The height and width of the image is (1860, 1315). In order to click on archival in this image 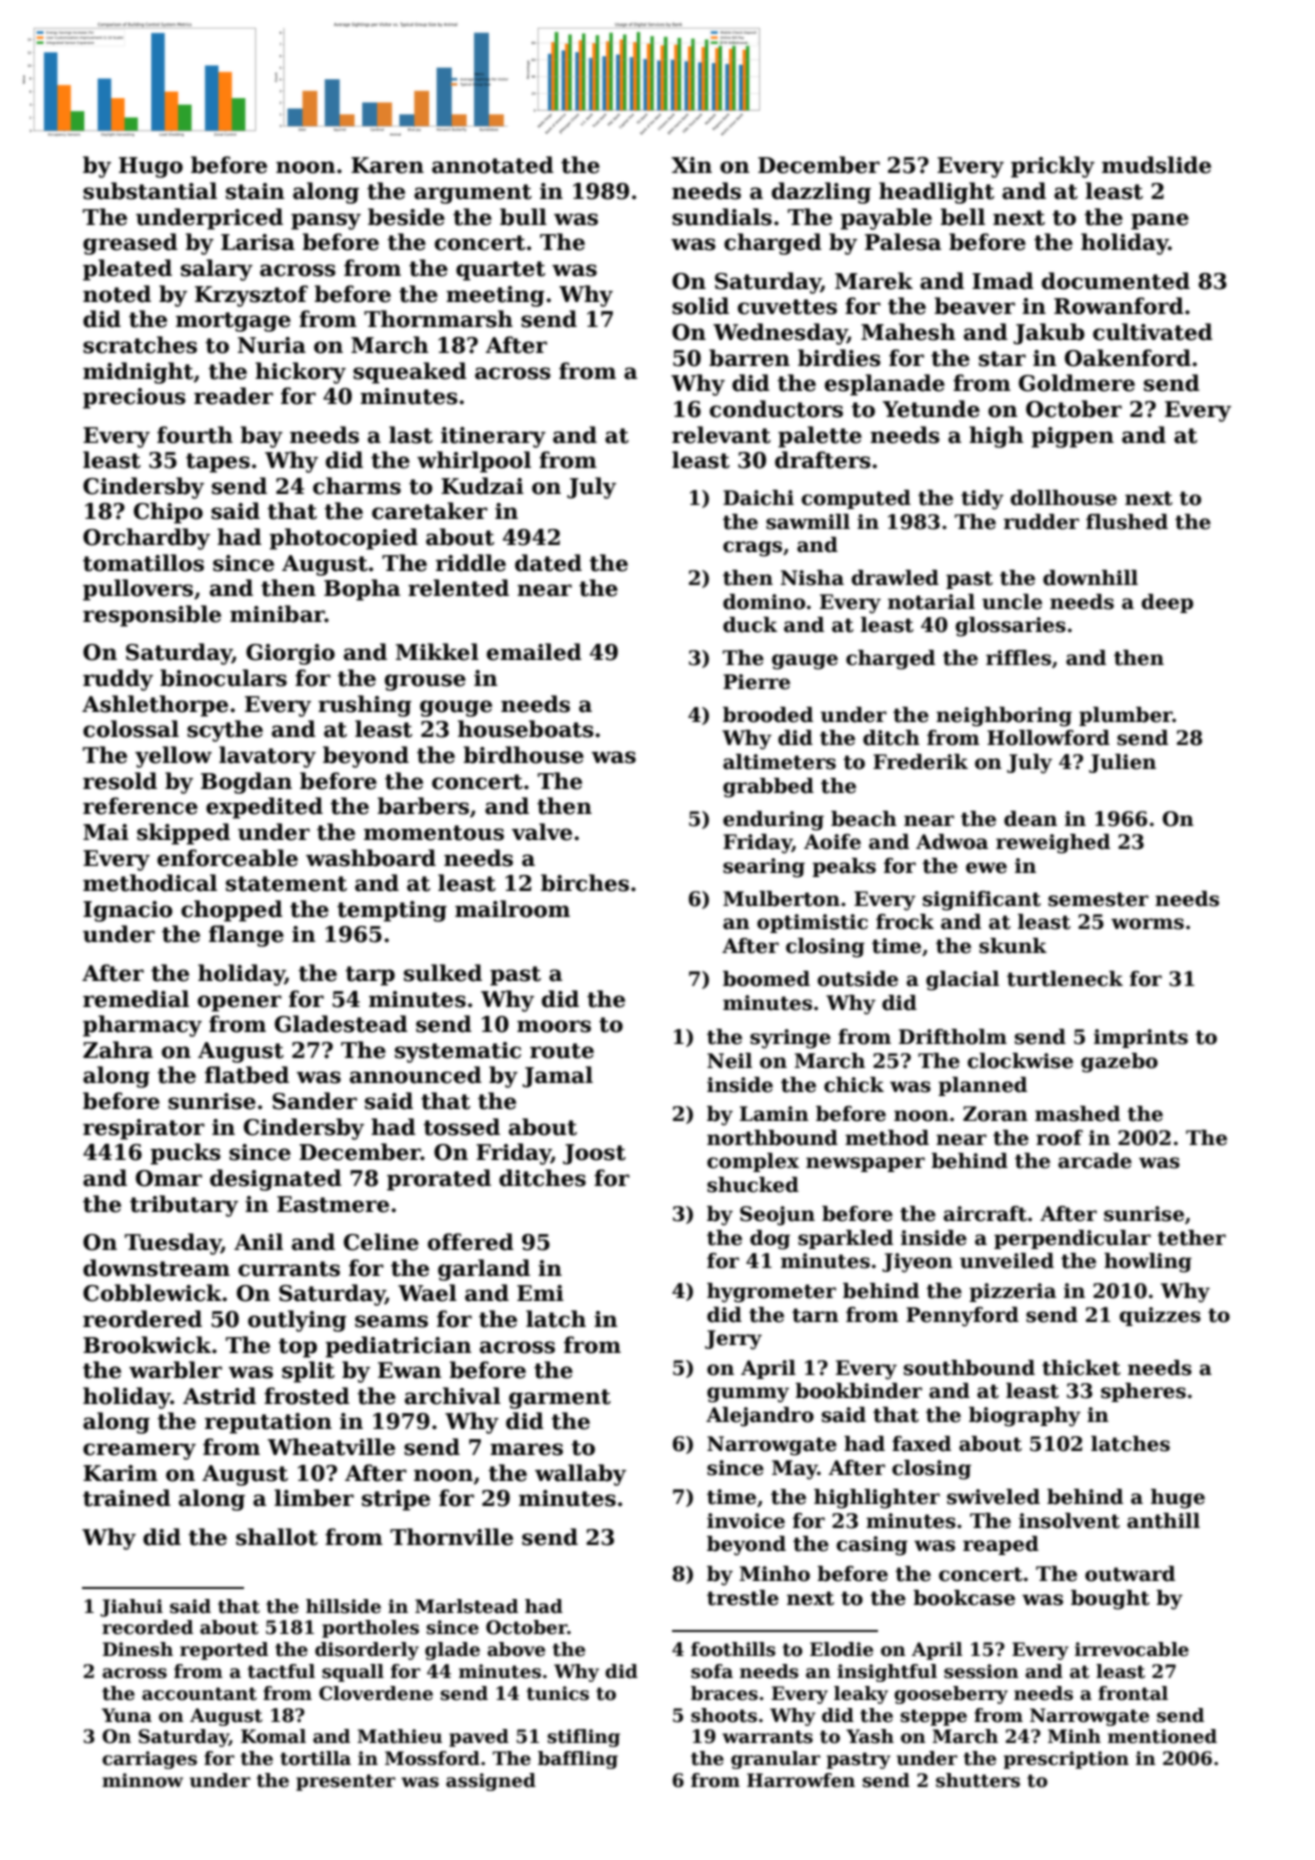, I will do `click(453, 1396)`.
